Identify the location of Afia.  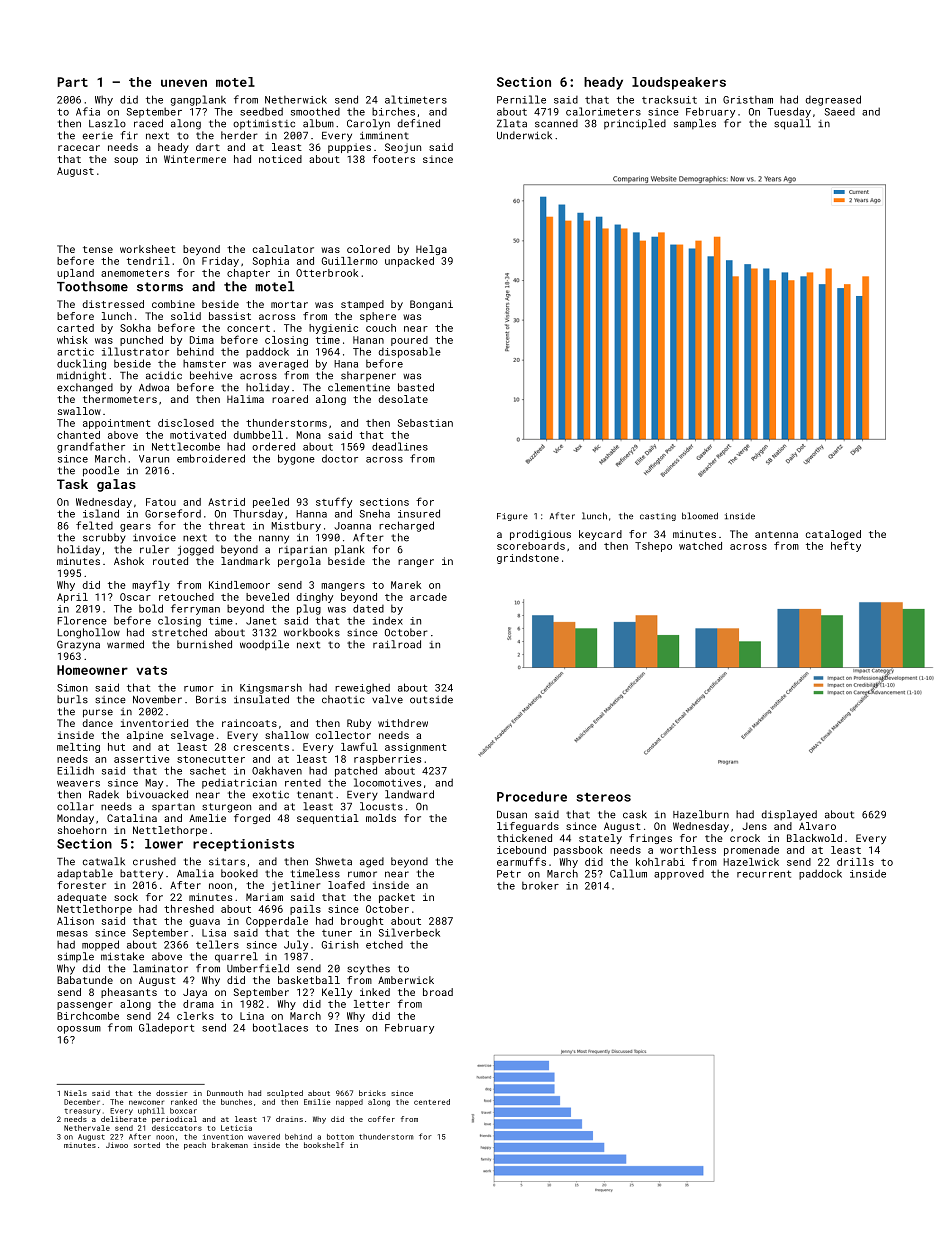
(88, 111).
